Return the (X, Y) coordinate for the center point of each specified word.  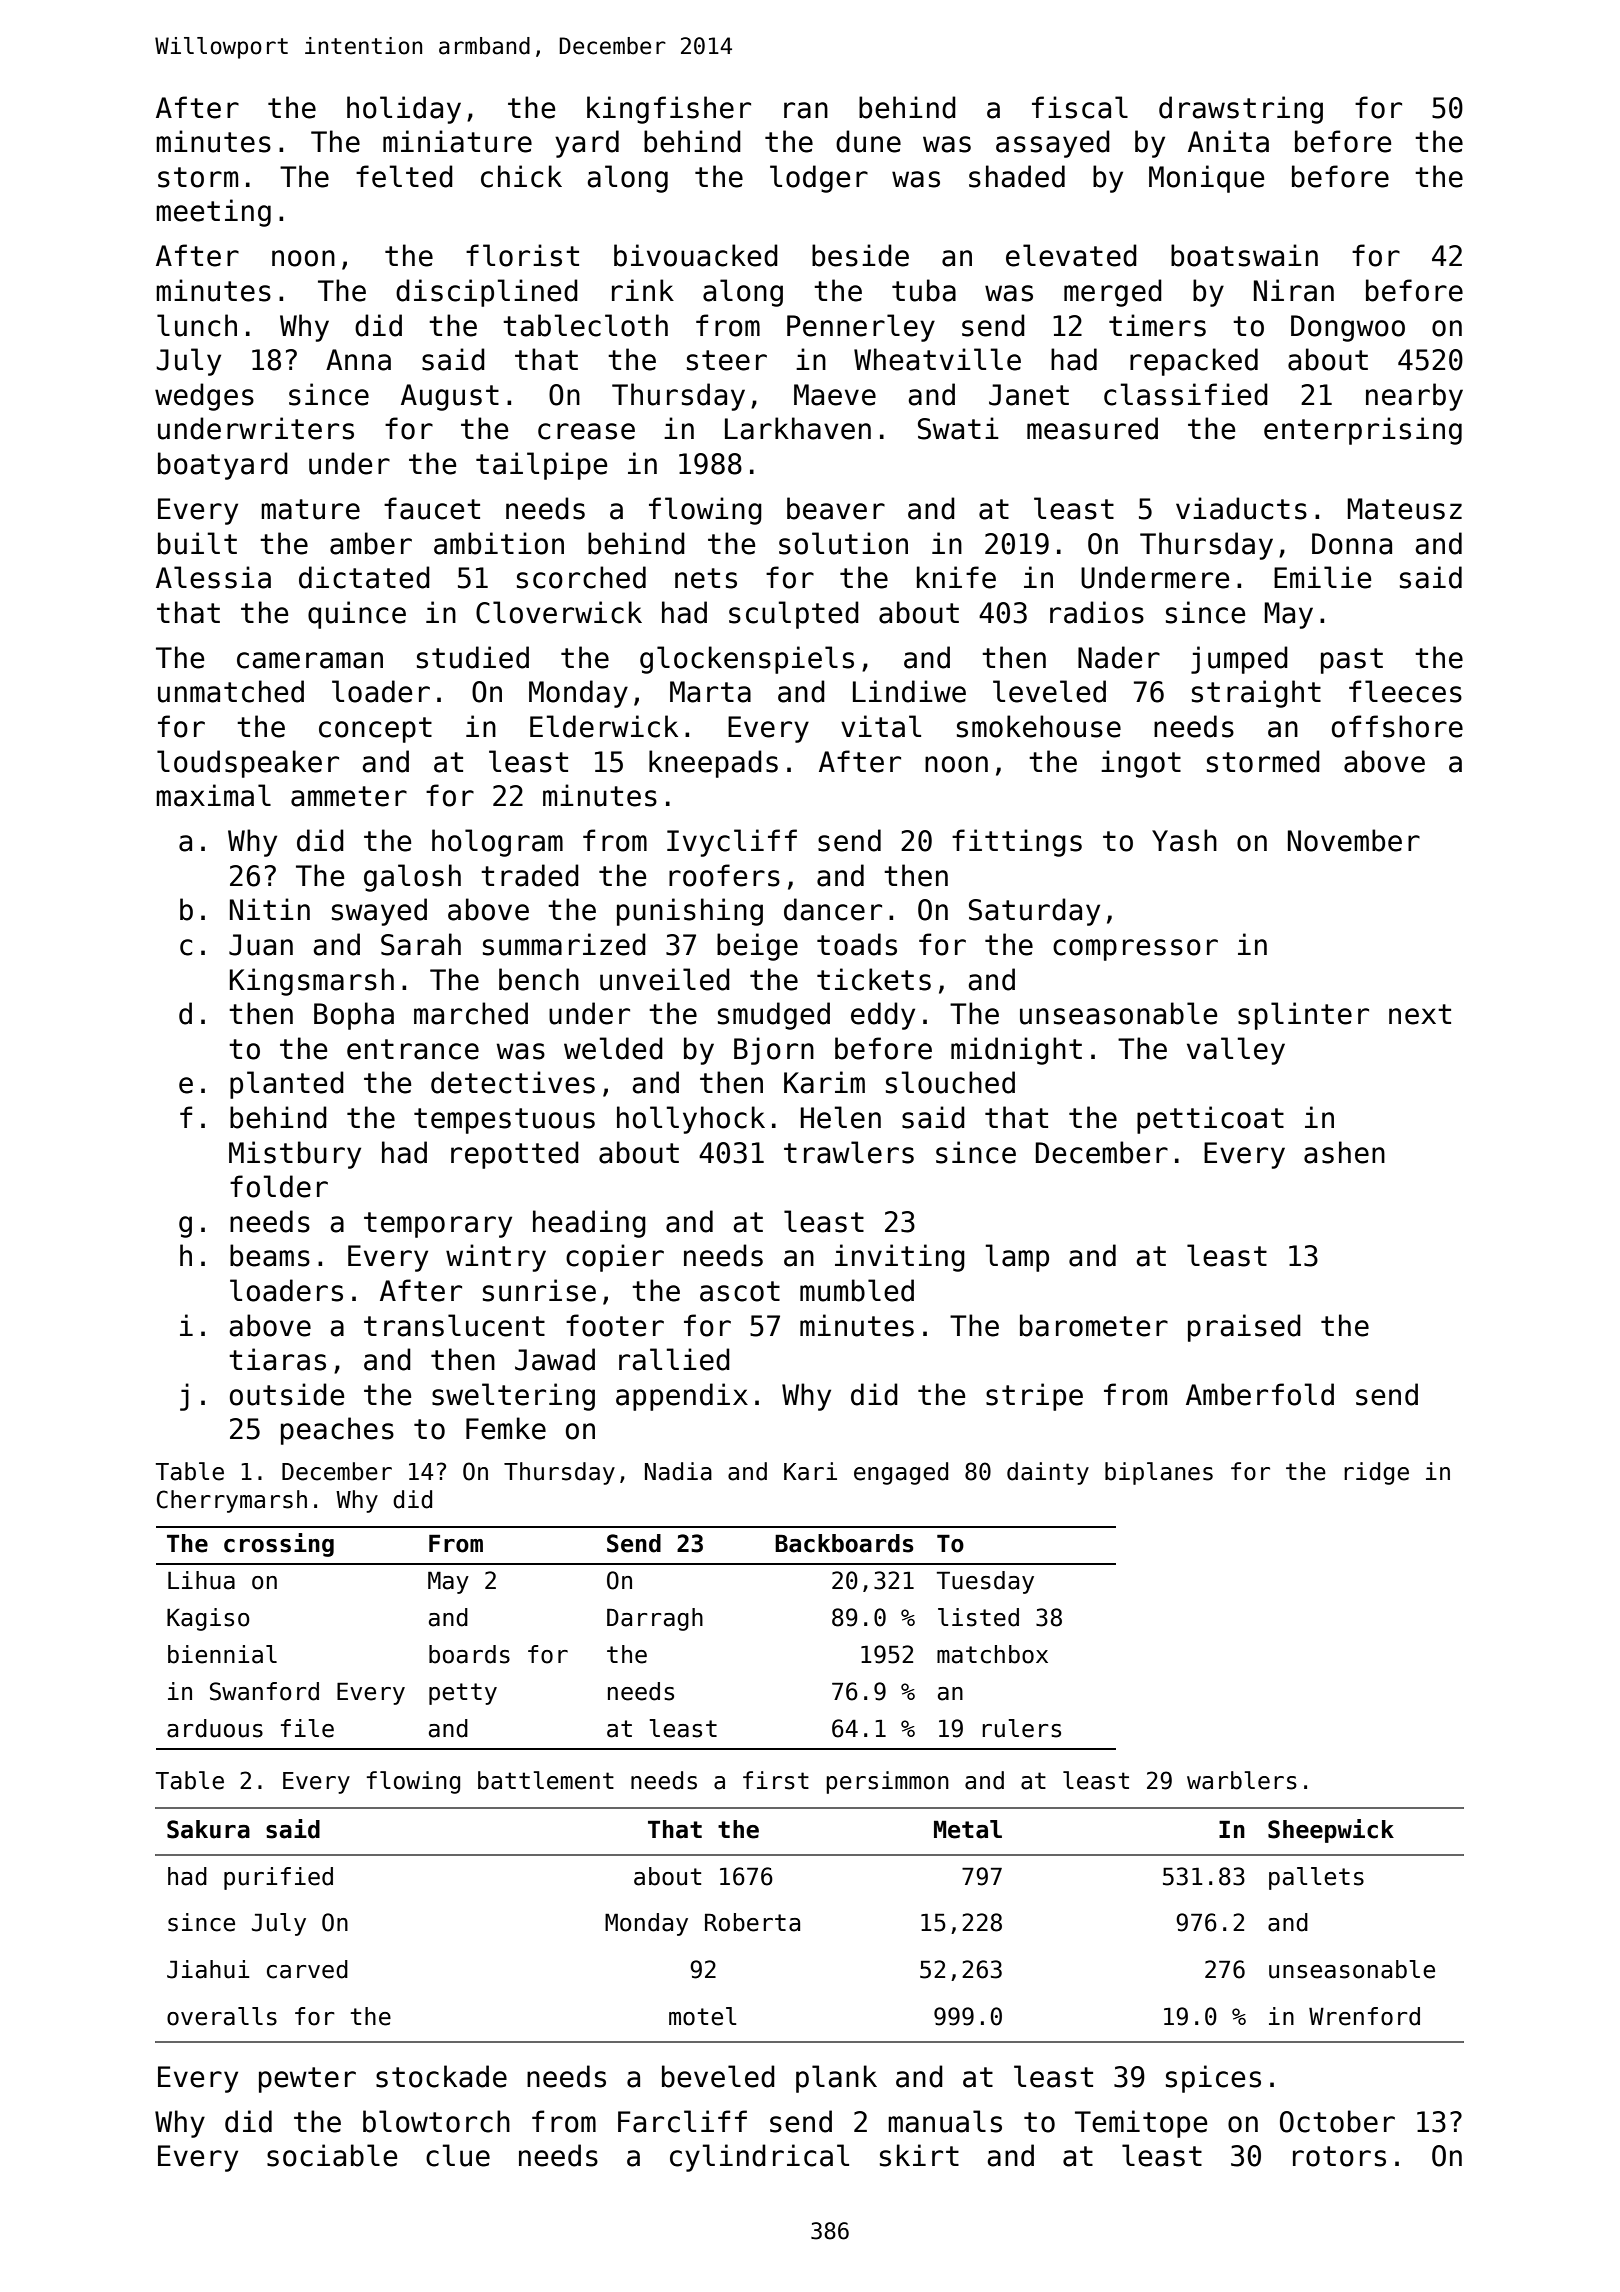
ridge (1376, 1473)
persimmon (887, 1782)
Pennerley (861, 328)
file (307, 1728)
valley (1236, 1051)
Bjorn (774, 1051)
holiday (404, 110)
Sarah (421, 944)
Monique (1206, 179)
